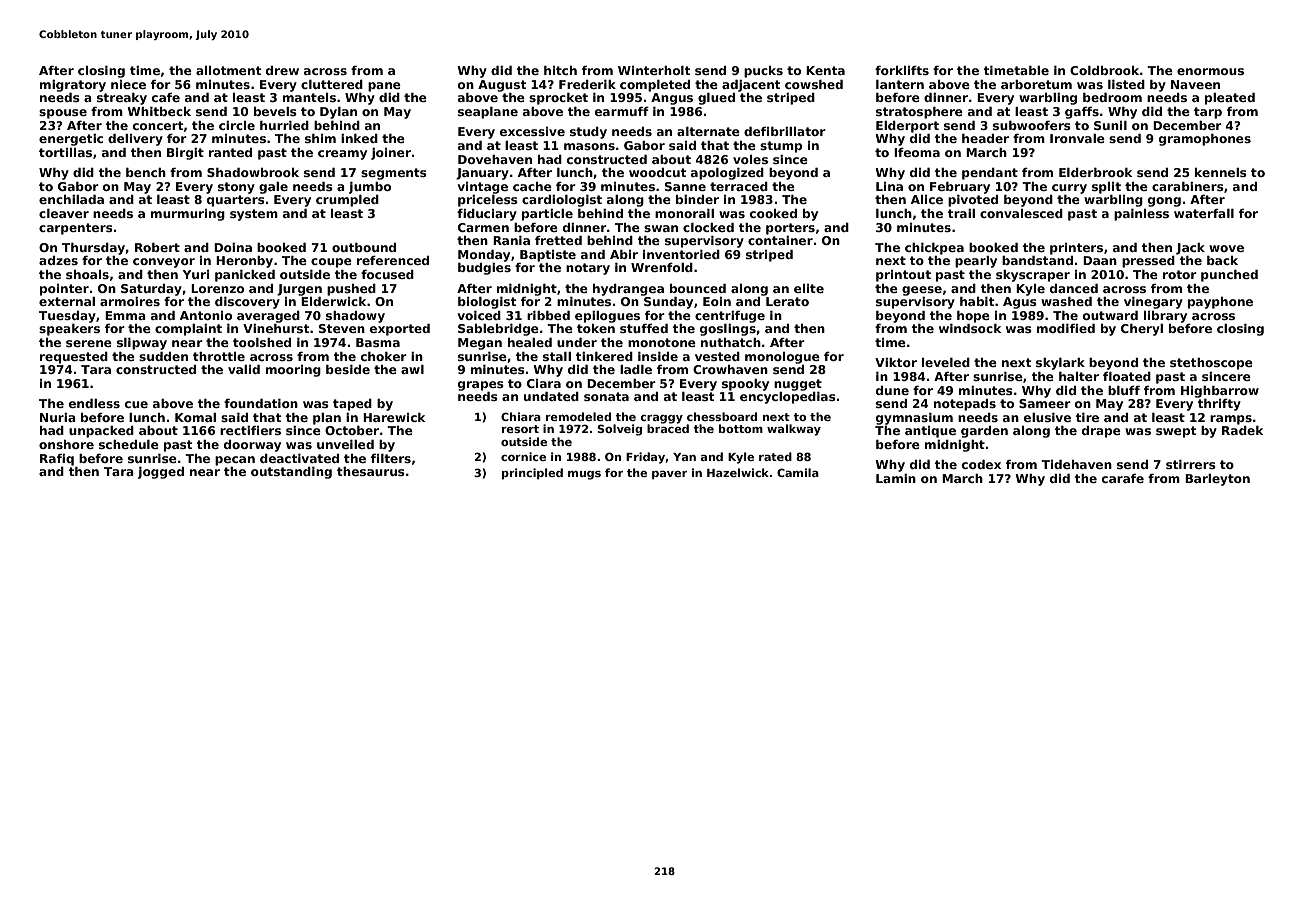 The image size is (1308, 924). Describe the element at coordinates (142, 344) in the screenshot. I see `slipway` at that location.
